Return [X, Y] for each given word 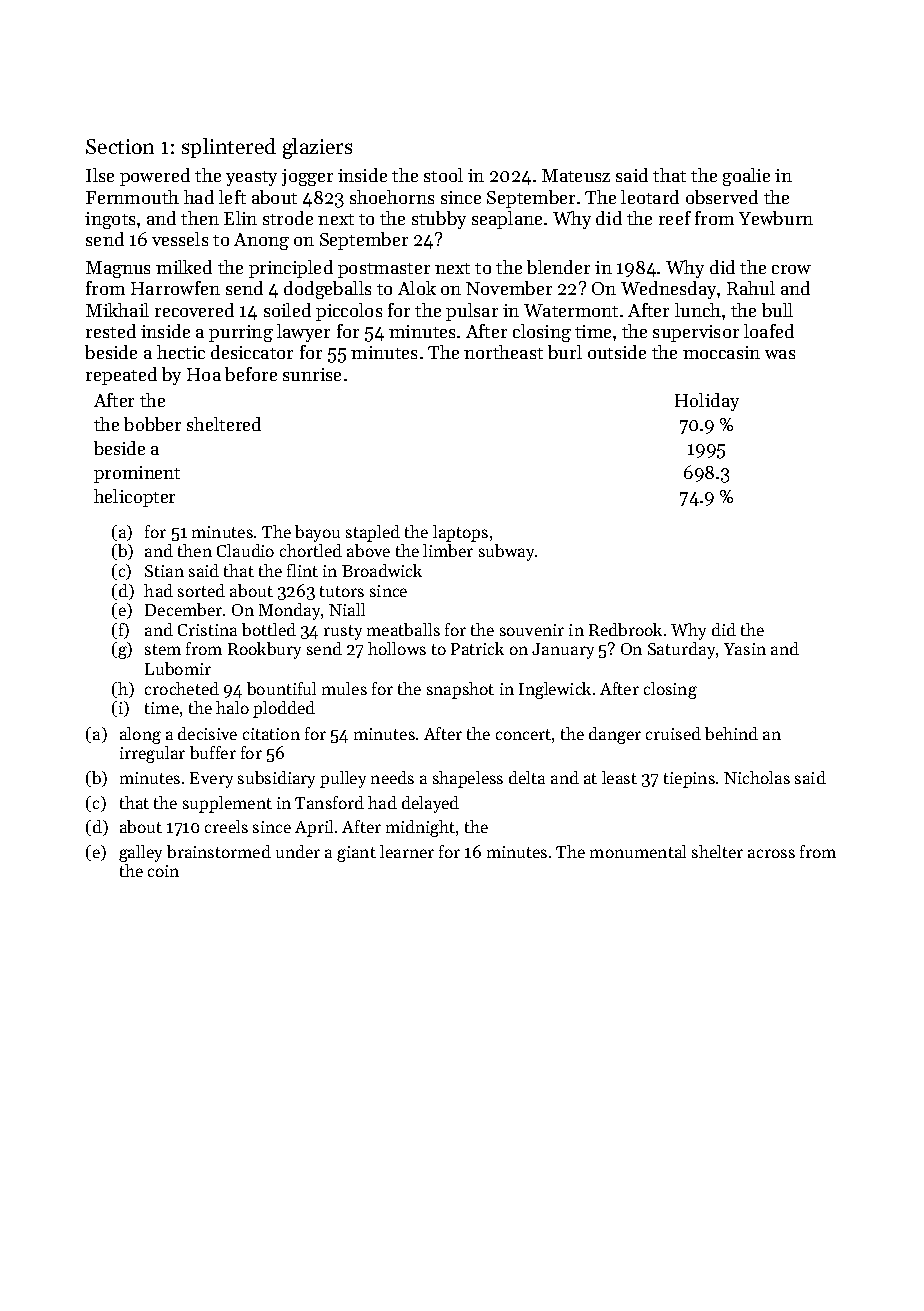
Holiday [707, 402]
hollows [397, 648]
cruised [673, 733]
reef [675, 218]
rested [111, 331]
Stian [164, 571]
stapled [373, 533]
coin [163, 871]
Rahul [751, 288]
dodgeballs [327, 290]
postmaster [384, 270]
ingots [110, 220]
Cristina [207, 630]
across [771, 853]
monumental [638, 851]
